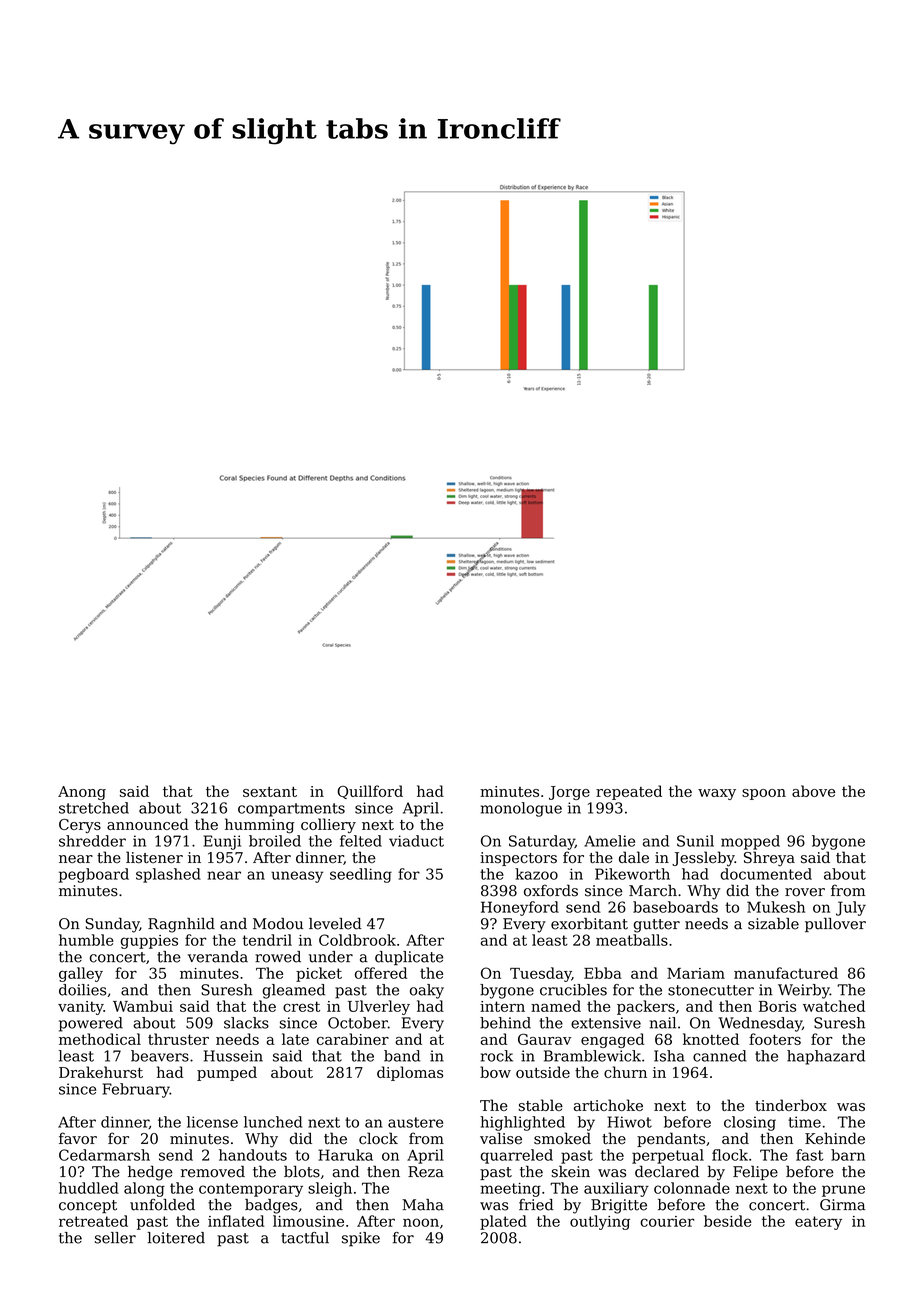 This screenshot has height=1308, width=924. I want to click on flock, so click(730, 1155).
